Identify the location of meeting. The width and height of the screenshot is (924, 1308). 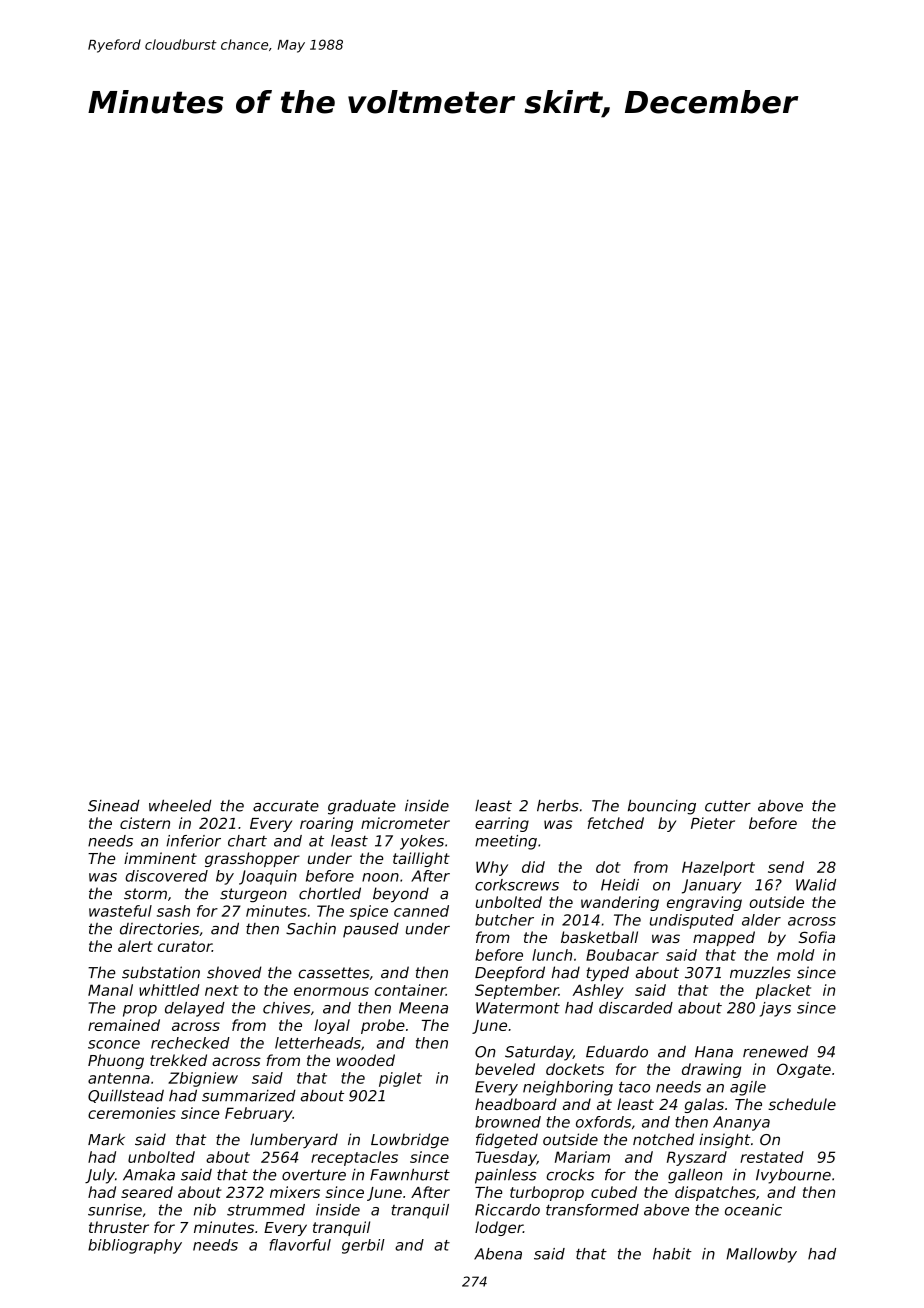
(506, 842).
